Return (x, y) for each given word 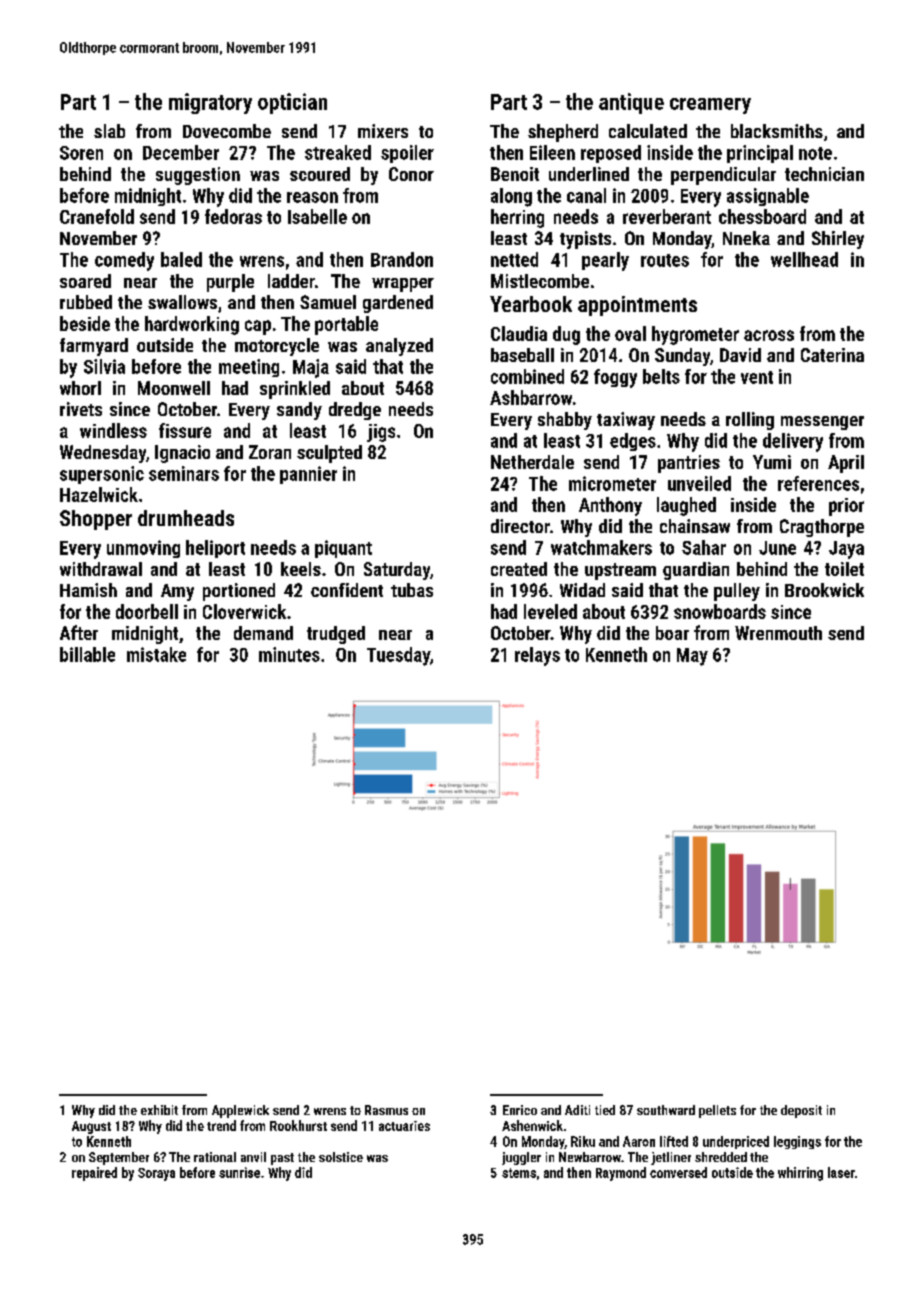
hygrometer (695, 335)
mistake (156, 654)
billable (87, 654)
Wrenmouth (778, 633)
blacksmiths (777, 131)
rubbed (86, 302)
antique (631, 103)
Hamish (88, 590)
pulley (737, 592)
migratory (210, 103)
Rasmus (386, 1110)
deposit (801, 1111)
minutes (289, 654)
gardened (398, 304)
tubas (412, 590)
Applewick (240, 1111)
